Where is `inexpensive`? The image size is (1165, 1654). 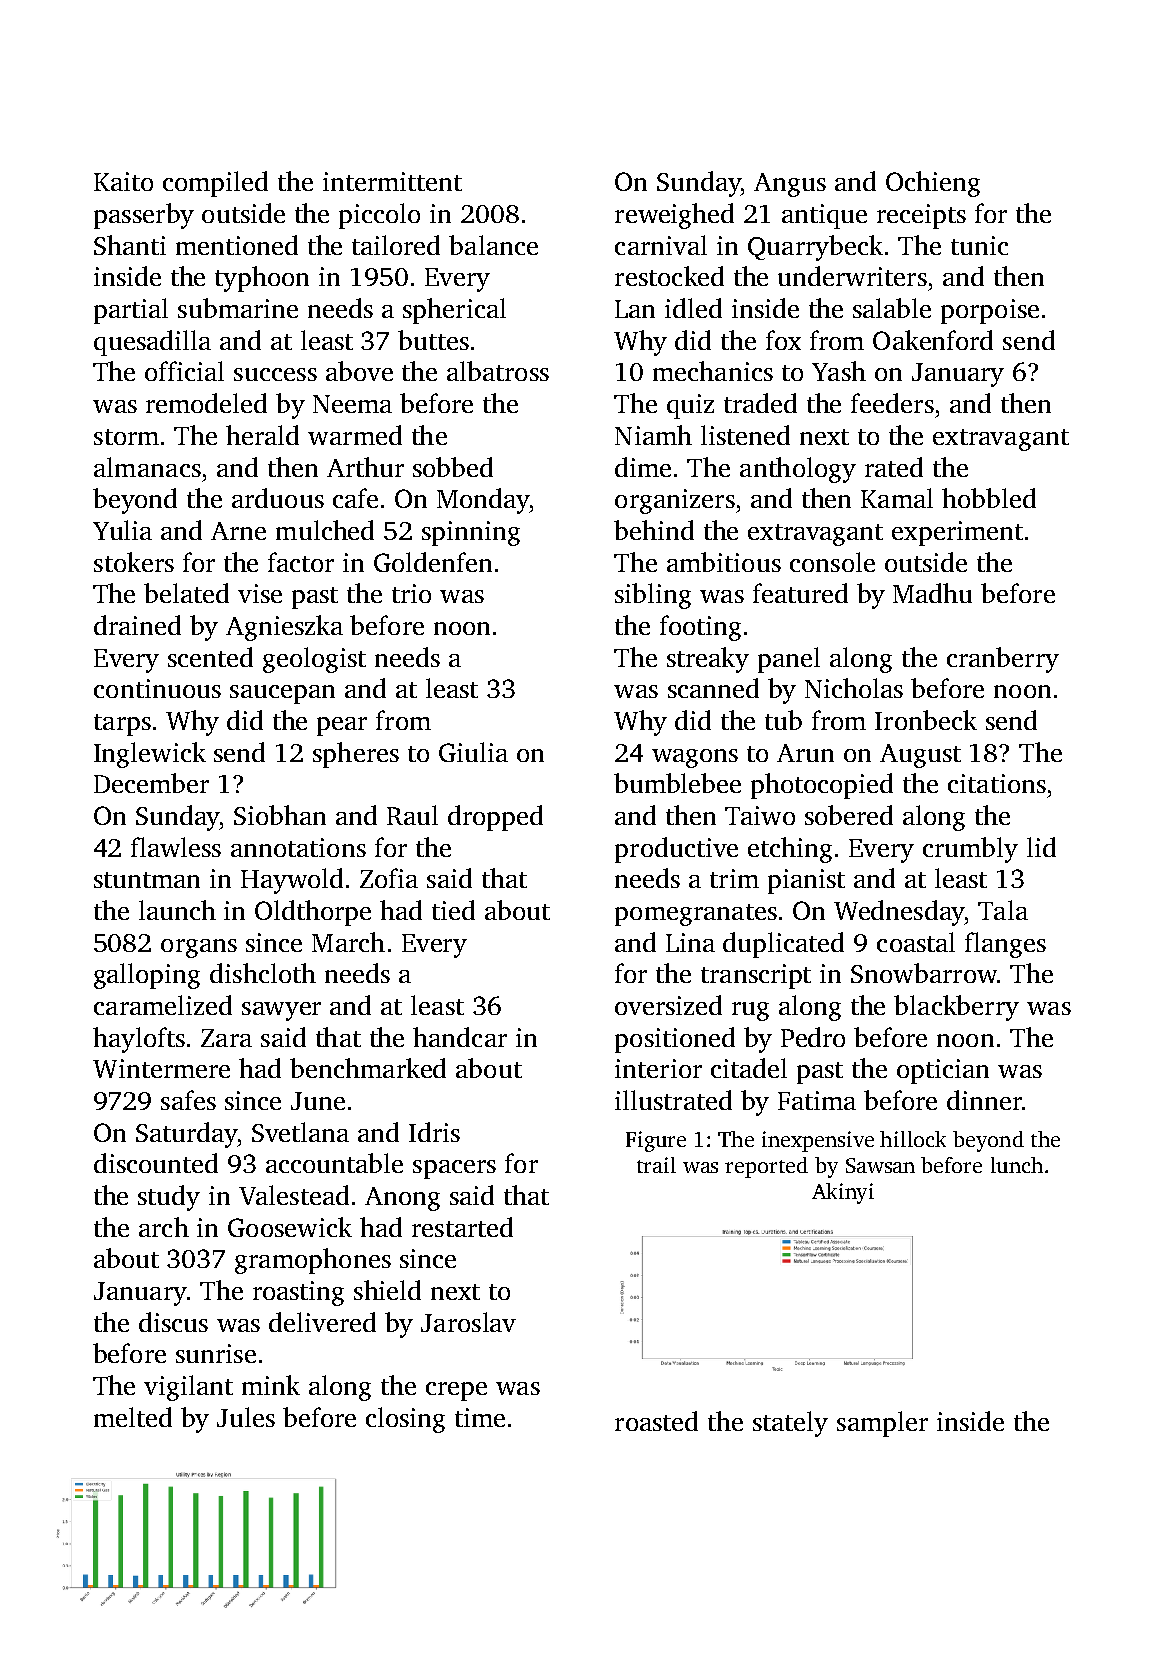
inexpensive is located at coordinates (818, 1141).
